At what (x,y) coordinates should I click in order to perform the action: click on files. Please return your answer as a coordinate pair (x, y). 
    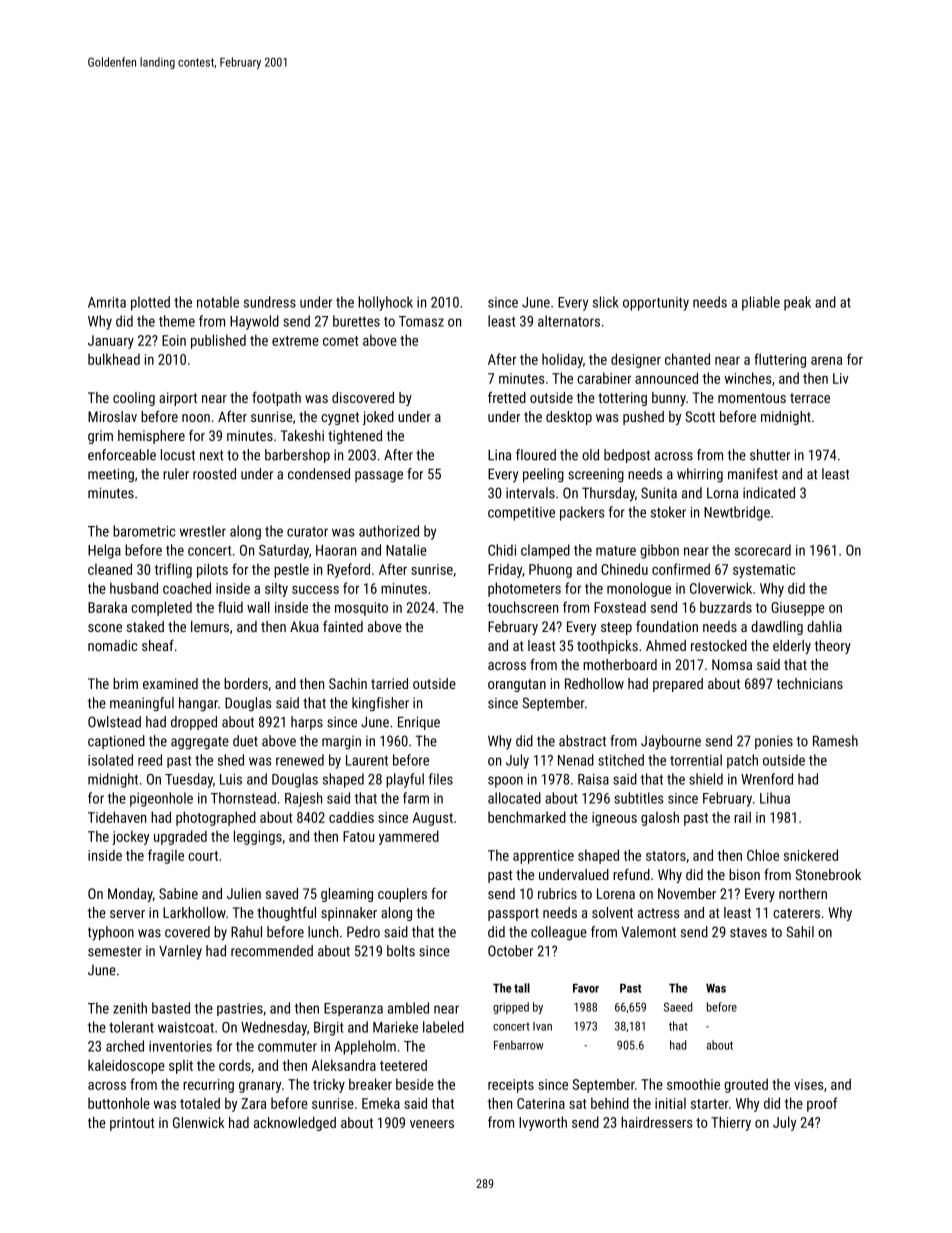
    Looking at the image, I should click on (441, 779).
